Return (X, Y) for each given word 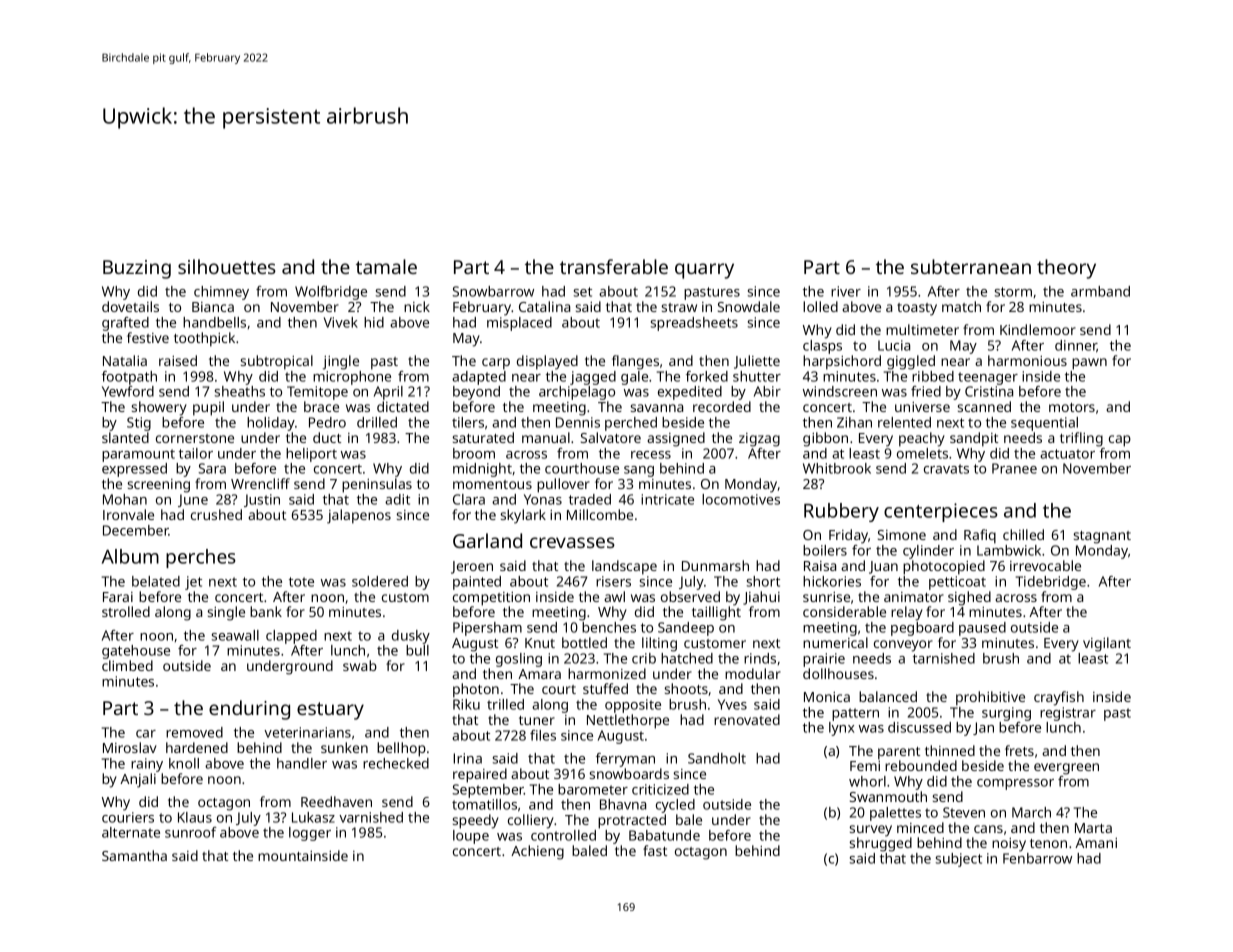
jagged (593, 378)
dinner (1076, 346)
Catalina (544, 306)
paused (982, 629)
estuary (330, 711)
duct (327, 437)
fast (655, 850)
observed (690, 596)
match (961, 306)
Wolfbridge (331, 293)
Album (130, 556)
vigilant (1107, 644)
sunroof (191, 832)
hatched (687, 658)
